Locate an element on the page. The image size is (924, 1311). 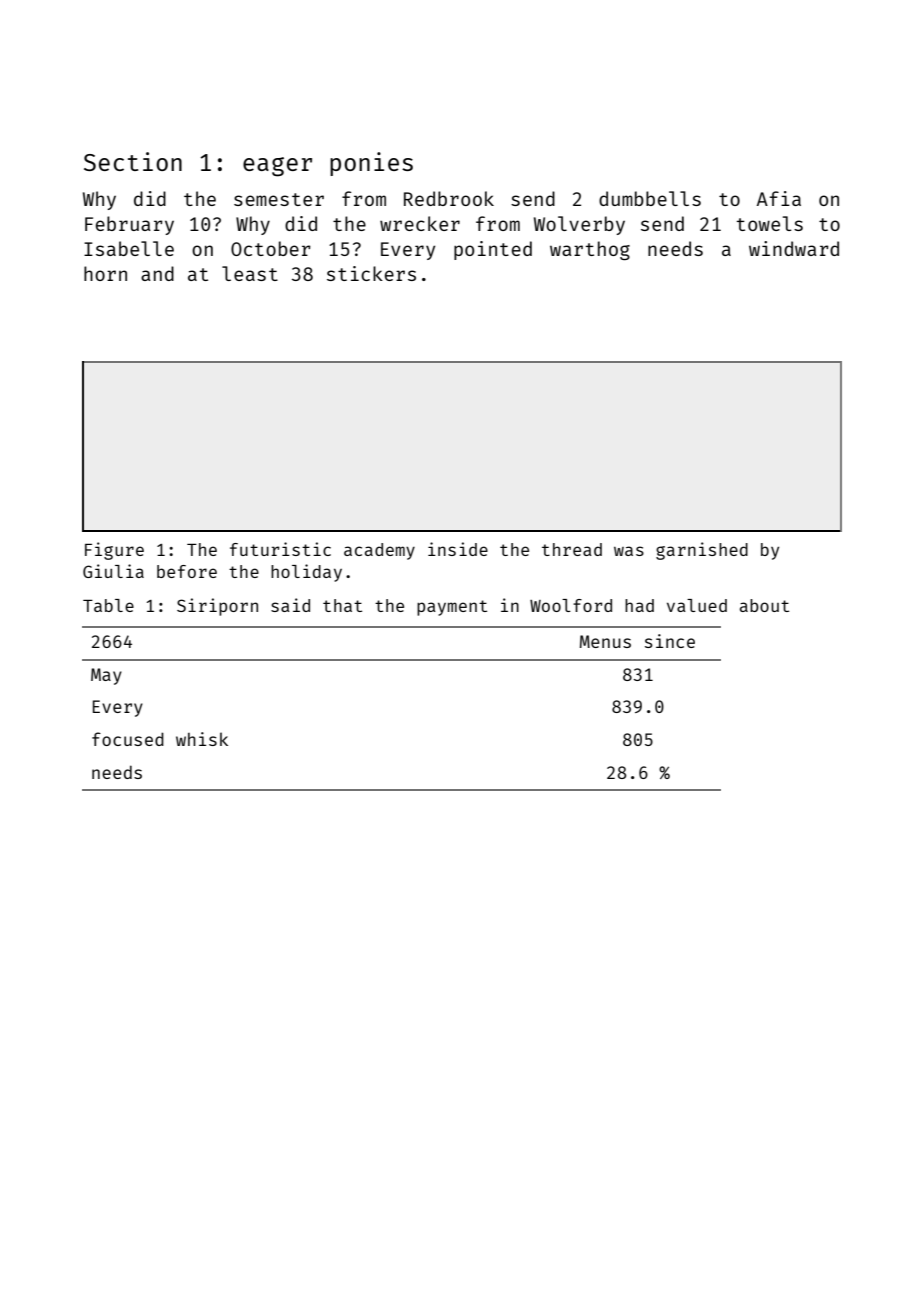
ponies is located at coordinates (371, 164).
